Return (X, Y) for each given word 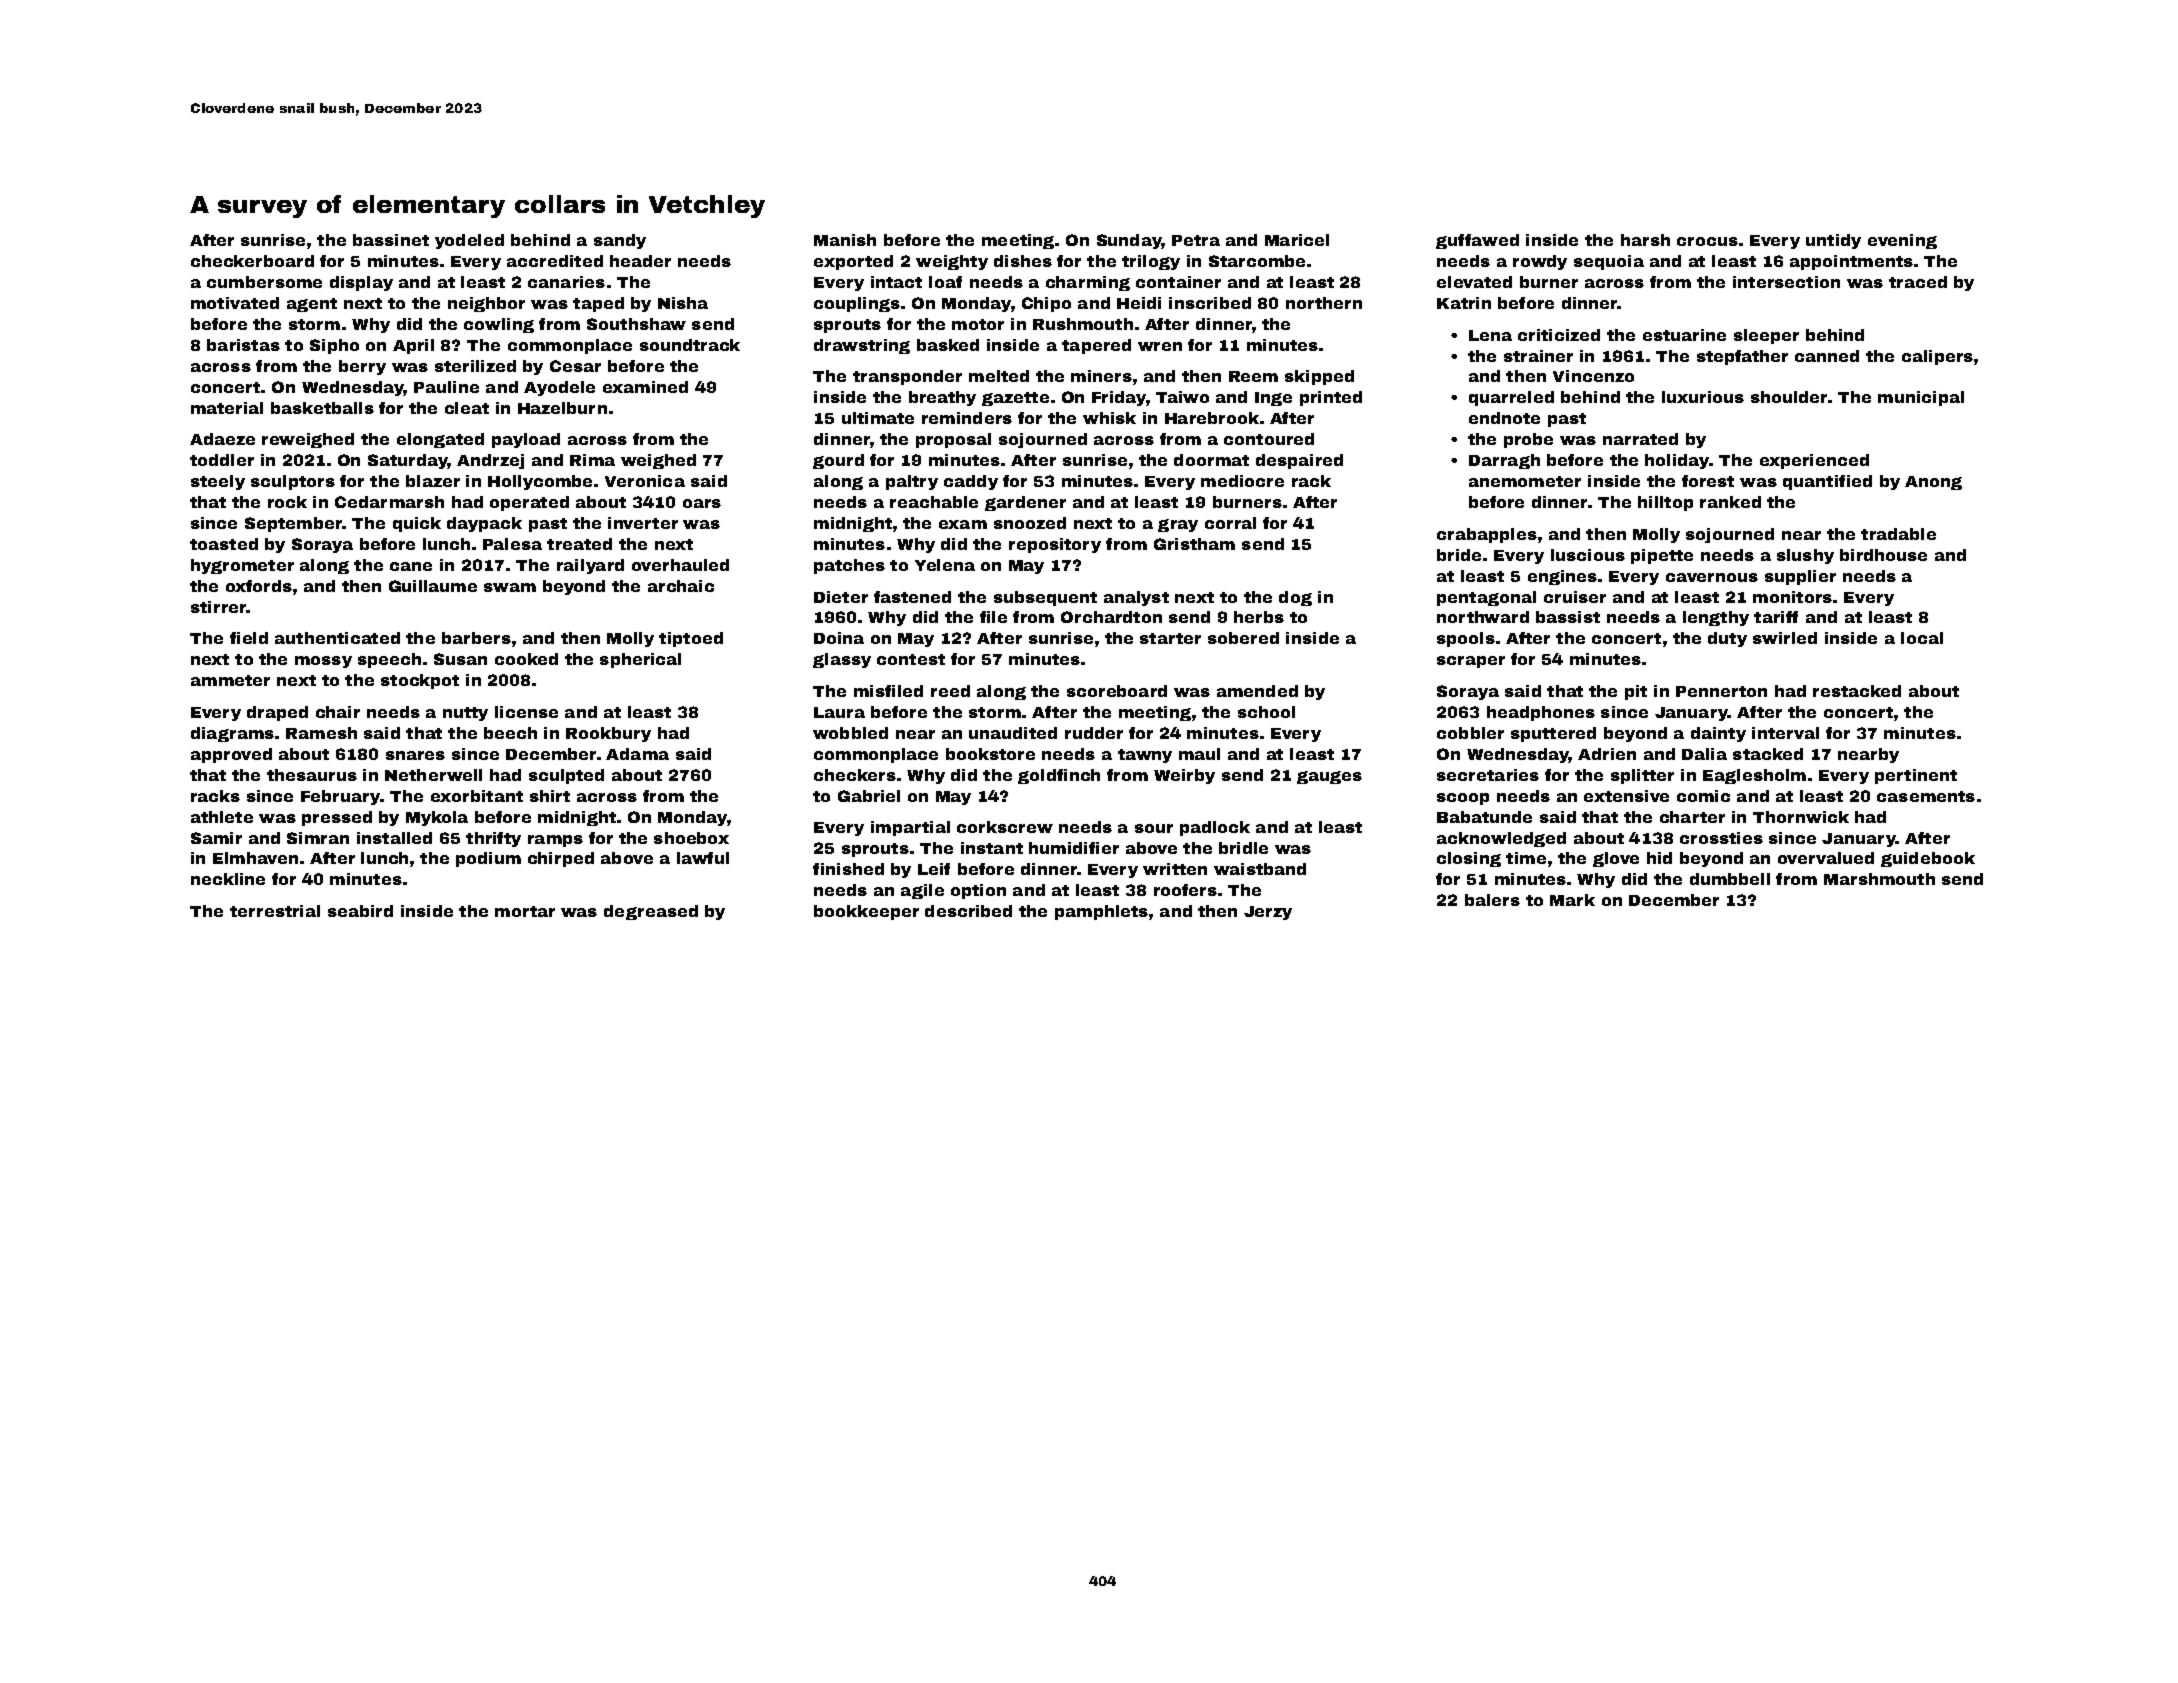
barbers (476, 638)
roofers (1185, 890)
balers (1492, 900)
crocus (1707, 241)
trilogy (1151, 262)
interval (1785, 733)
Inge (1273, 399)
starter (1170, 638)
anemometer (1525, 481)
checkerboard (252, 261)
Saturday (408, 461)
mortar (525, 911)
